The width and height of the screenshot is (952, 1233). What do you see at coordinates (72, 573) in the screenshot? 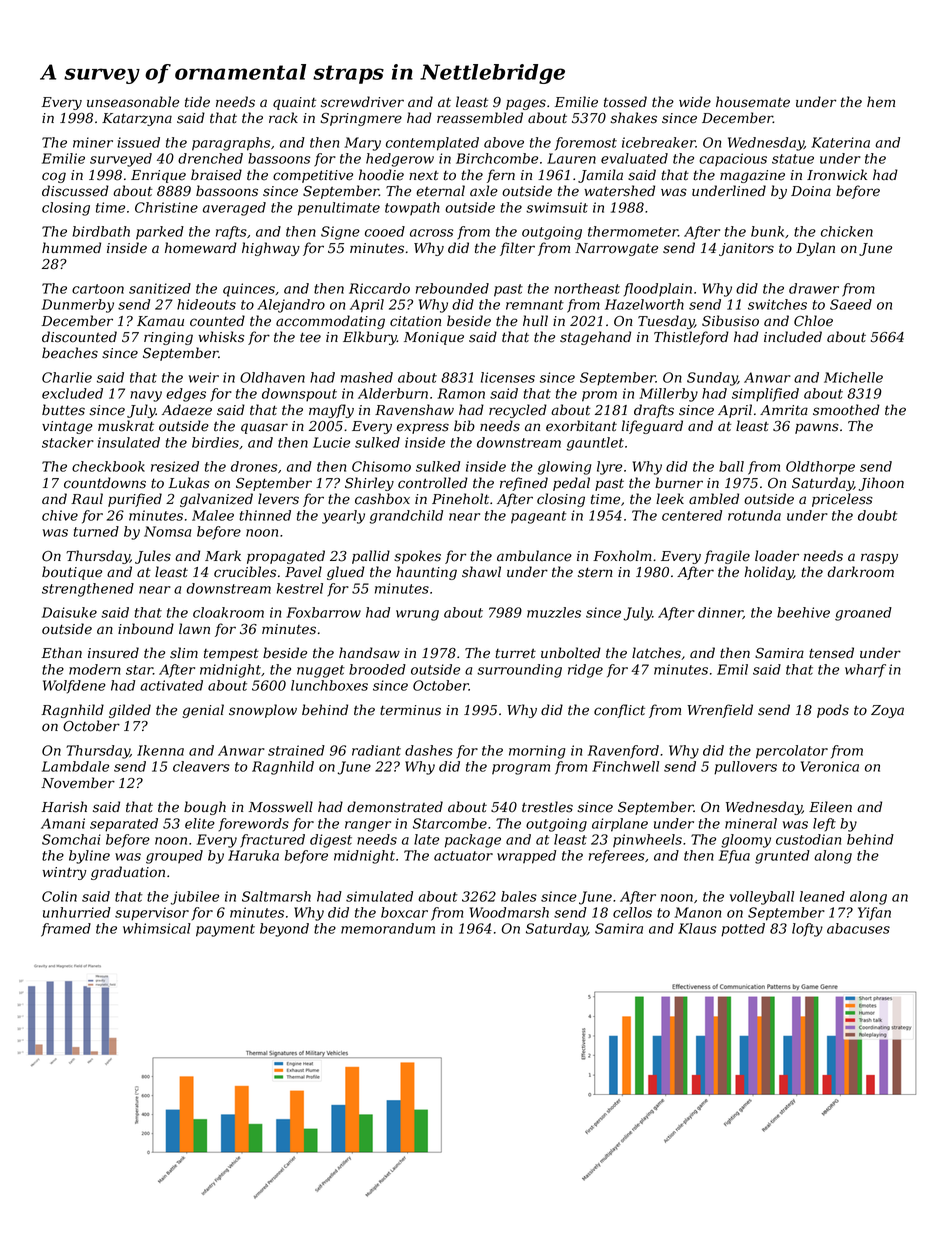
I see `boutique` at bounding box center [72, 573].
